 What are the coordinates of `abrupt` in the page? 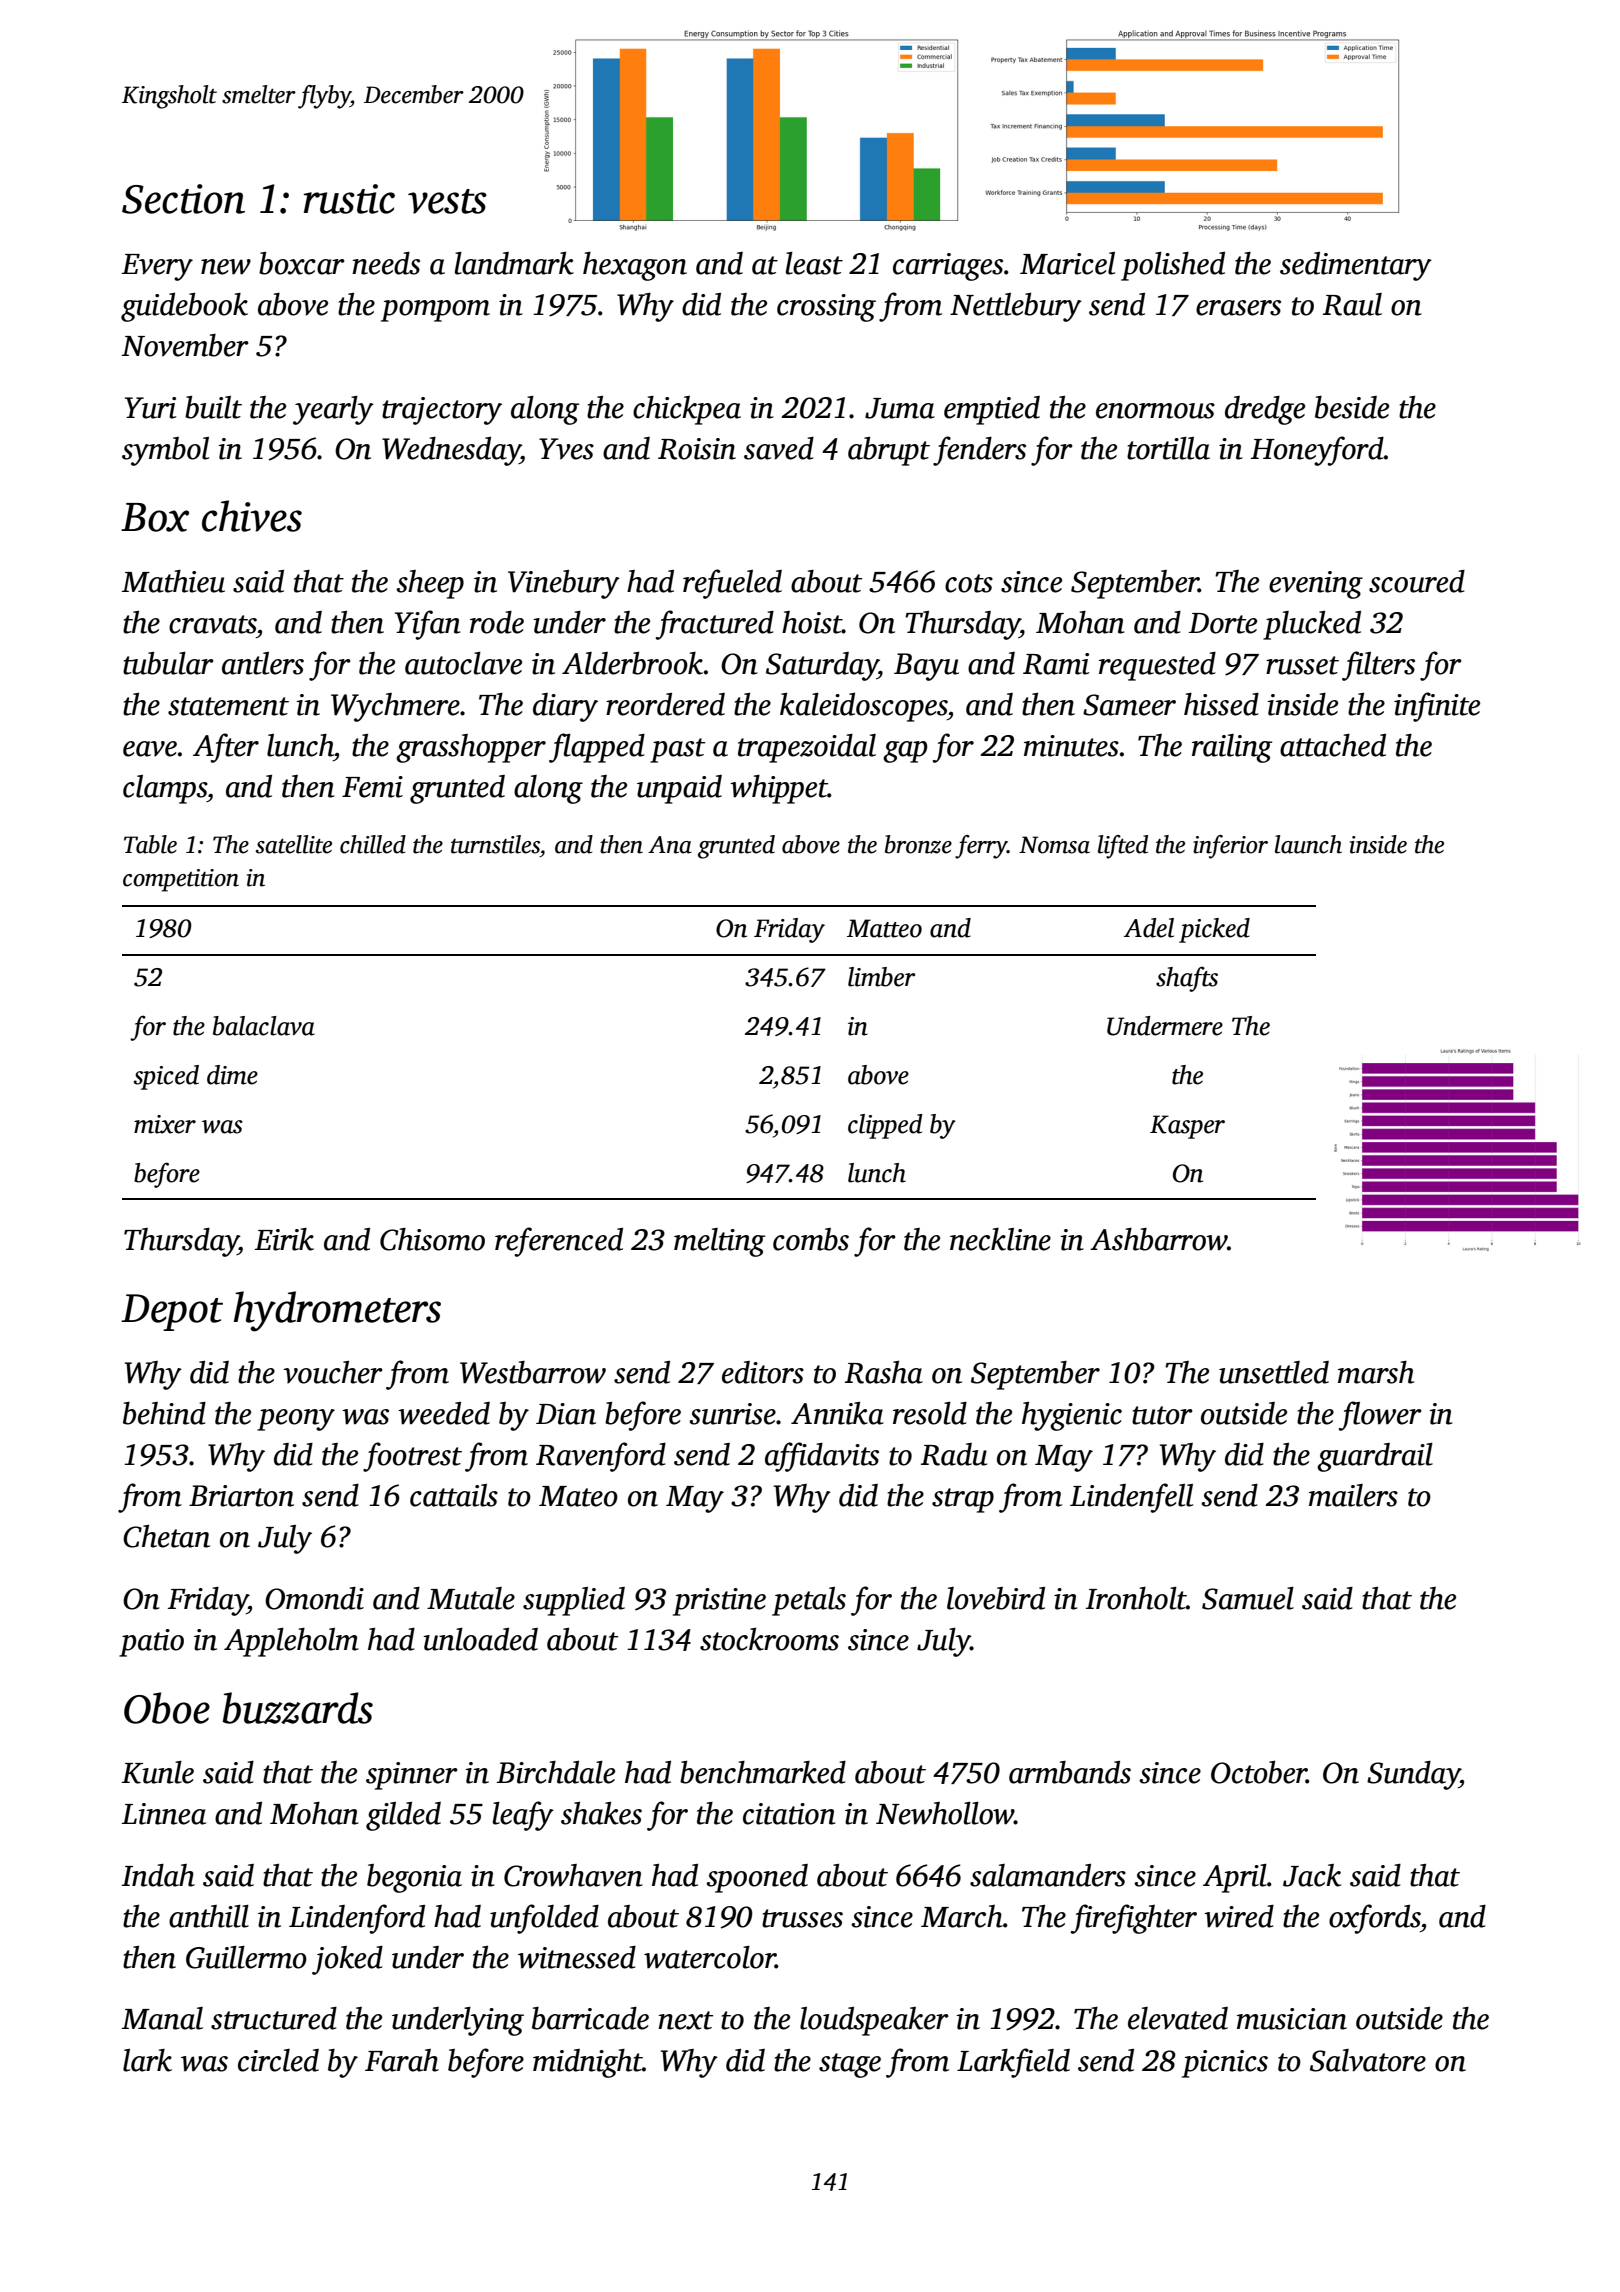 It's located at (889, 451).
